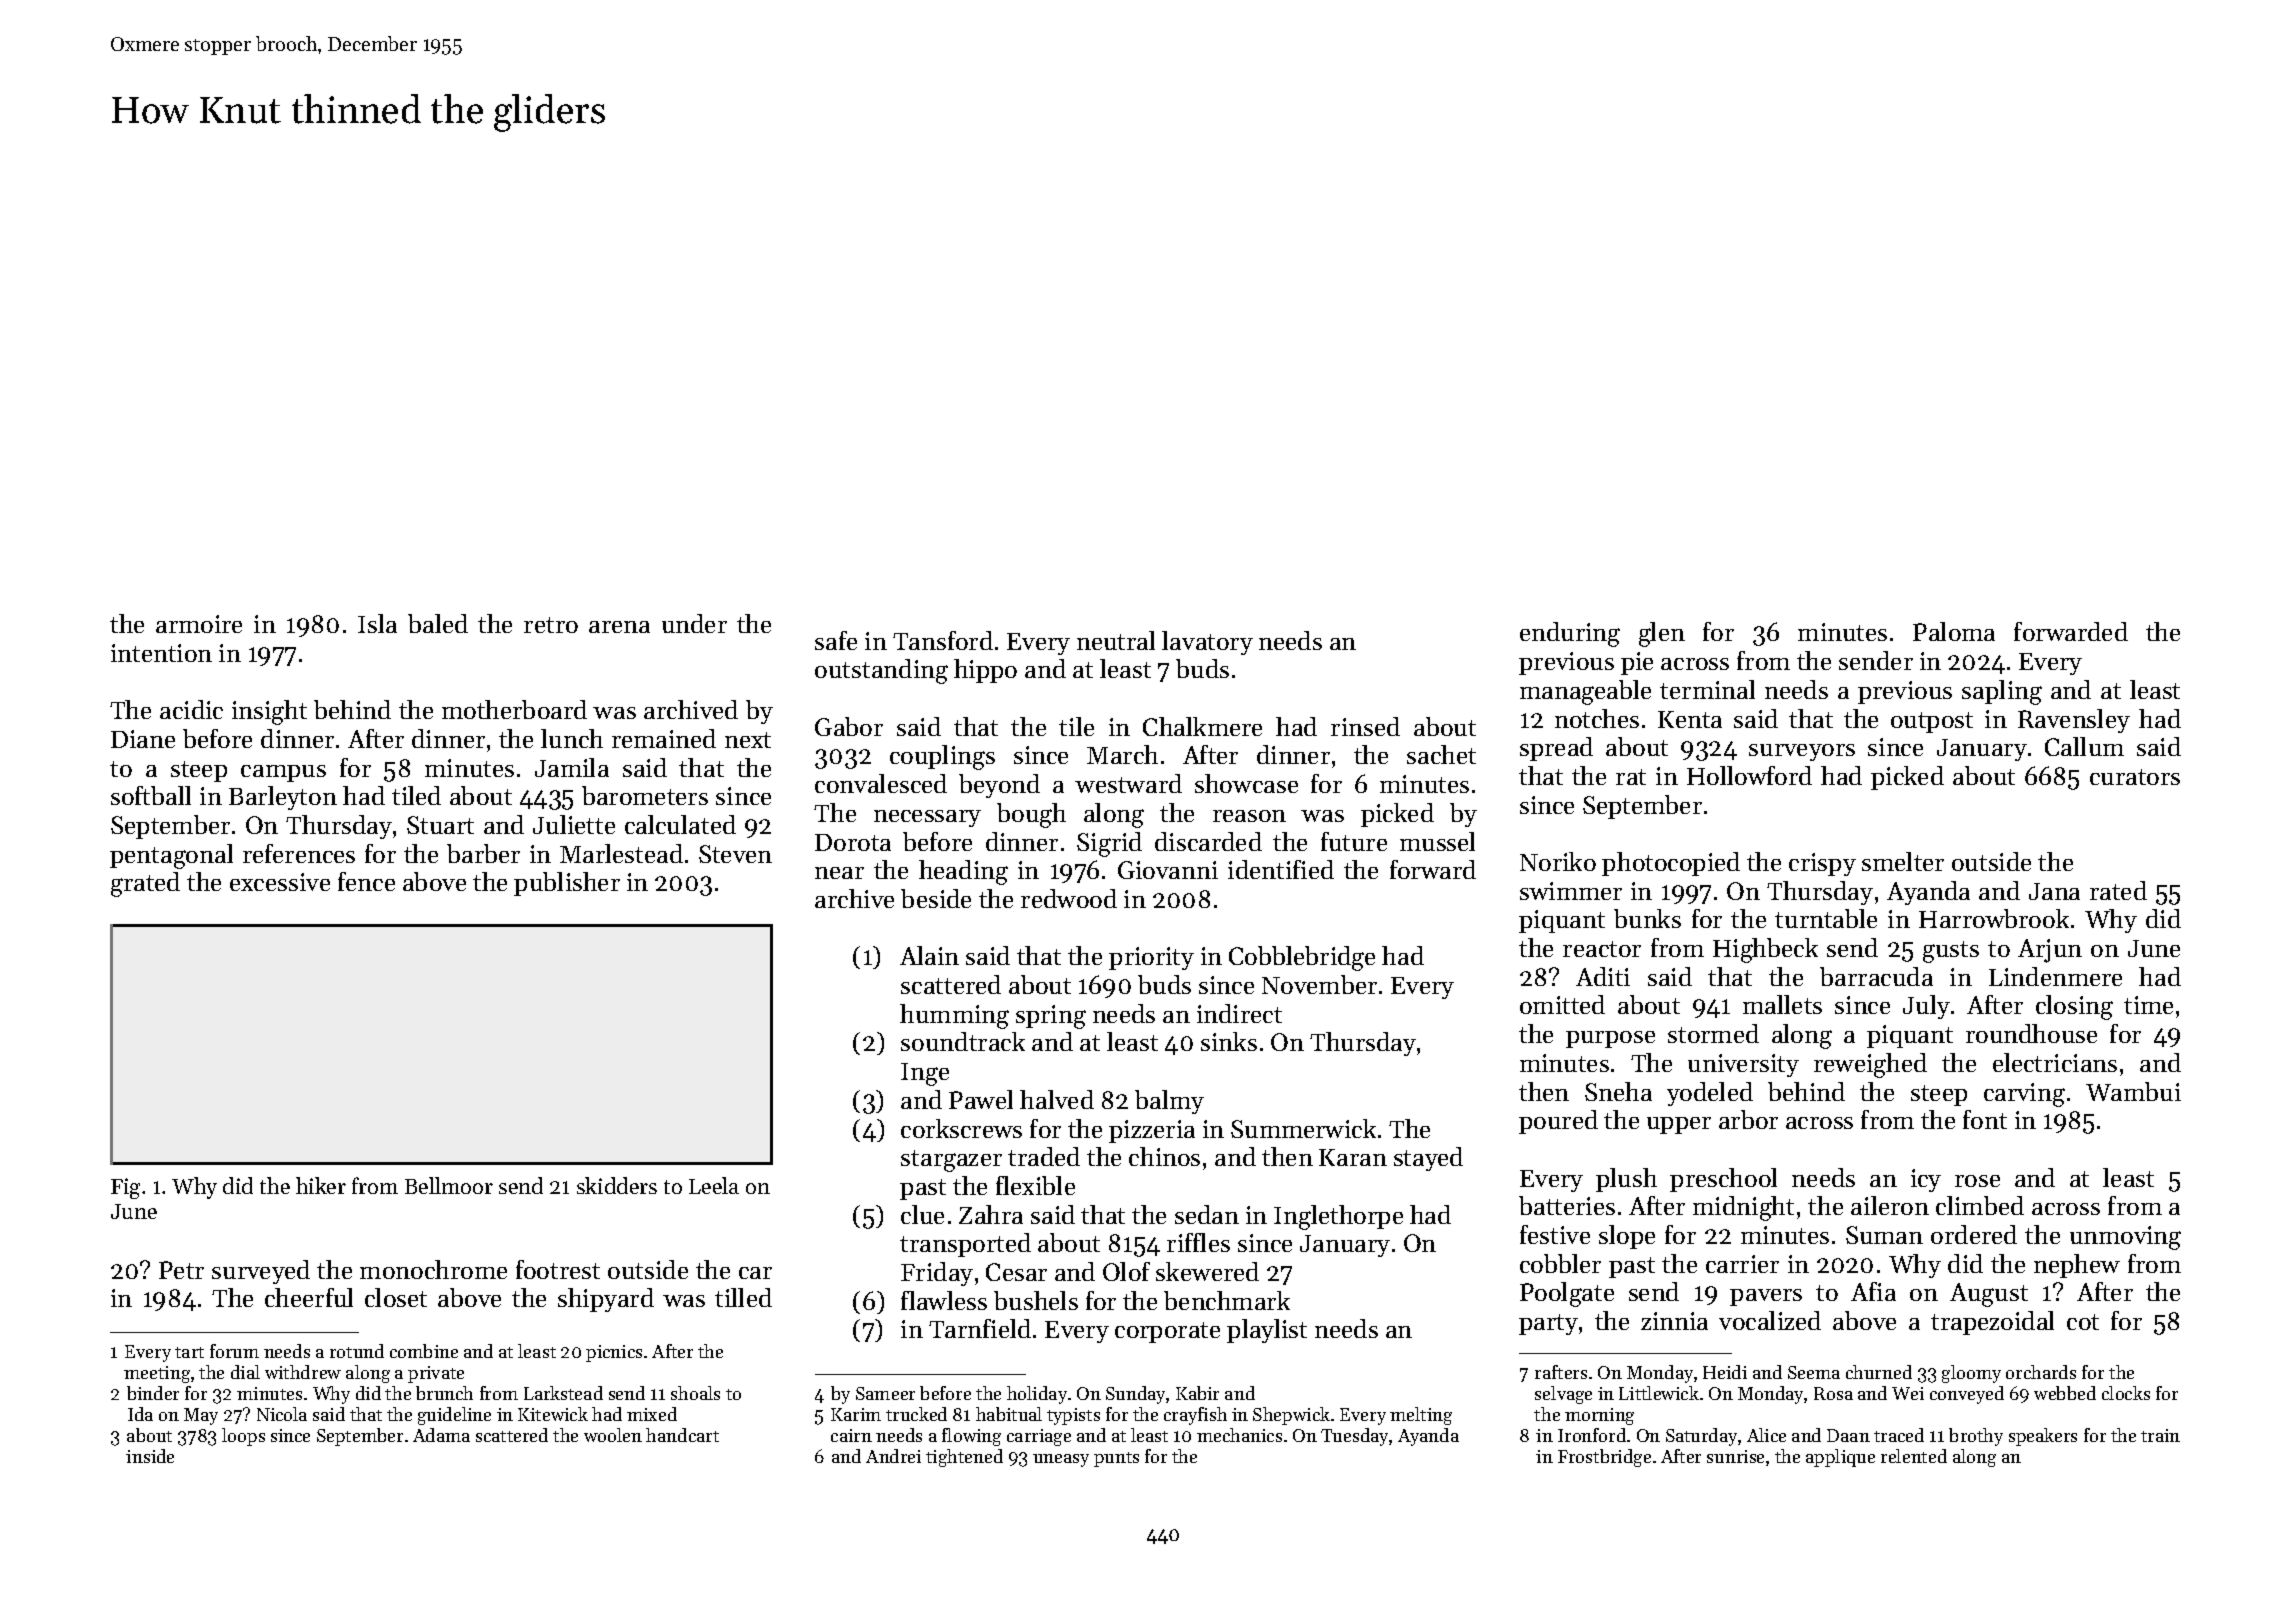 The image size is (2292, 1620). What do you see at coordinates (2054, 891) in the image?
I see `Jana` at bounding box center [2054, 891].
